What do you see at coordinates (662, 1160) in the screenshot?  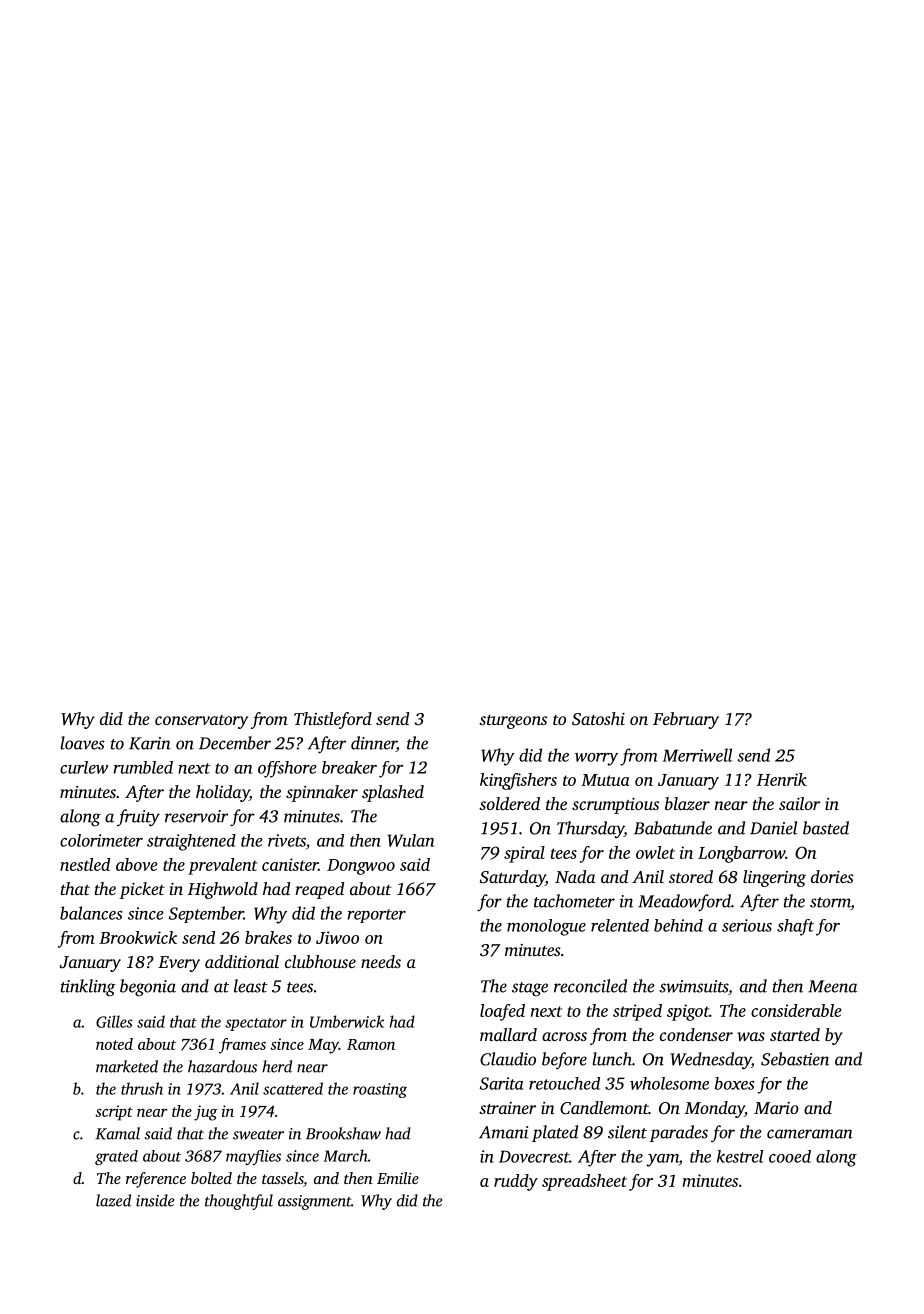 I see `yam` at bounding box center [662, 1160].
